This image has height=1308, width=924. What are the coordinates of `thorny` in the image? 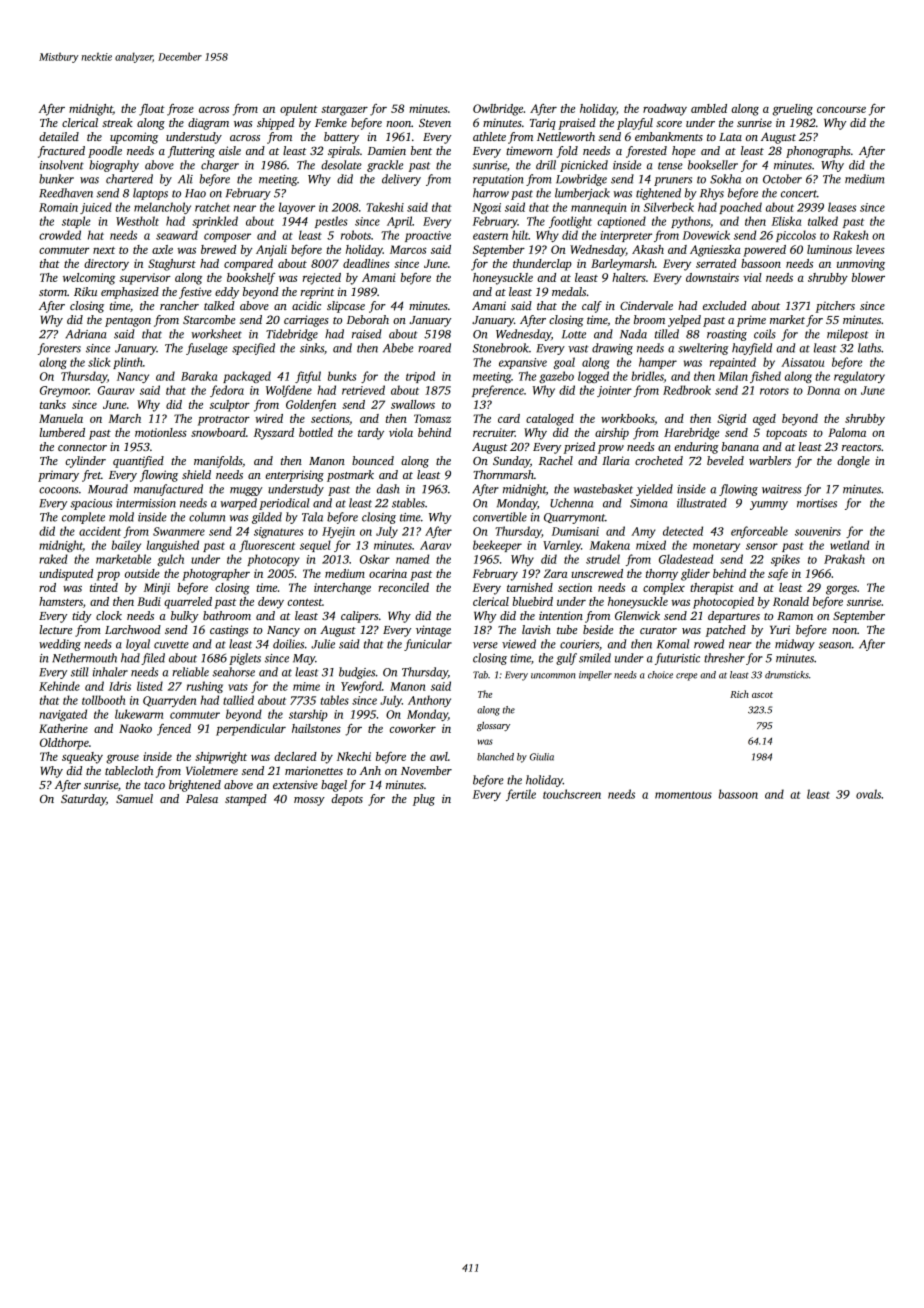 It's located at (662, 575).
